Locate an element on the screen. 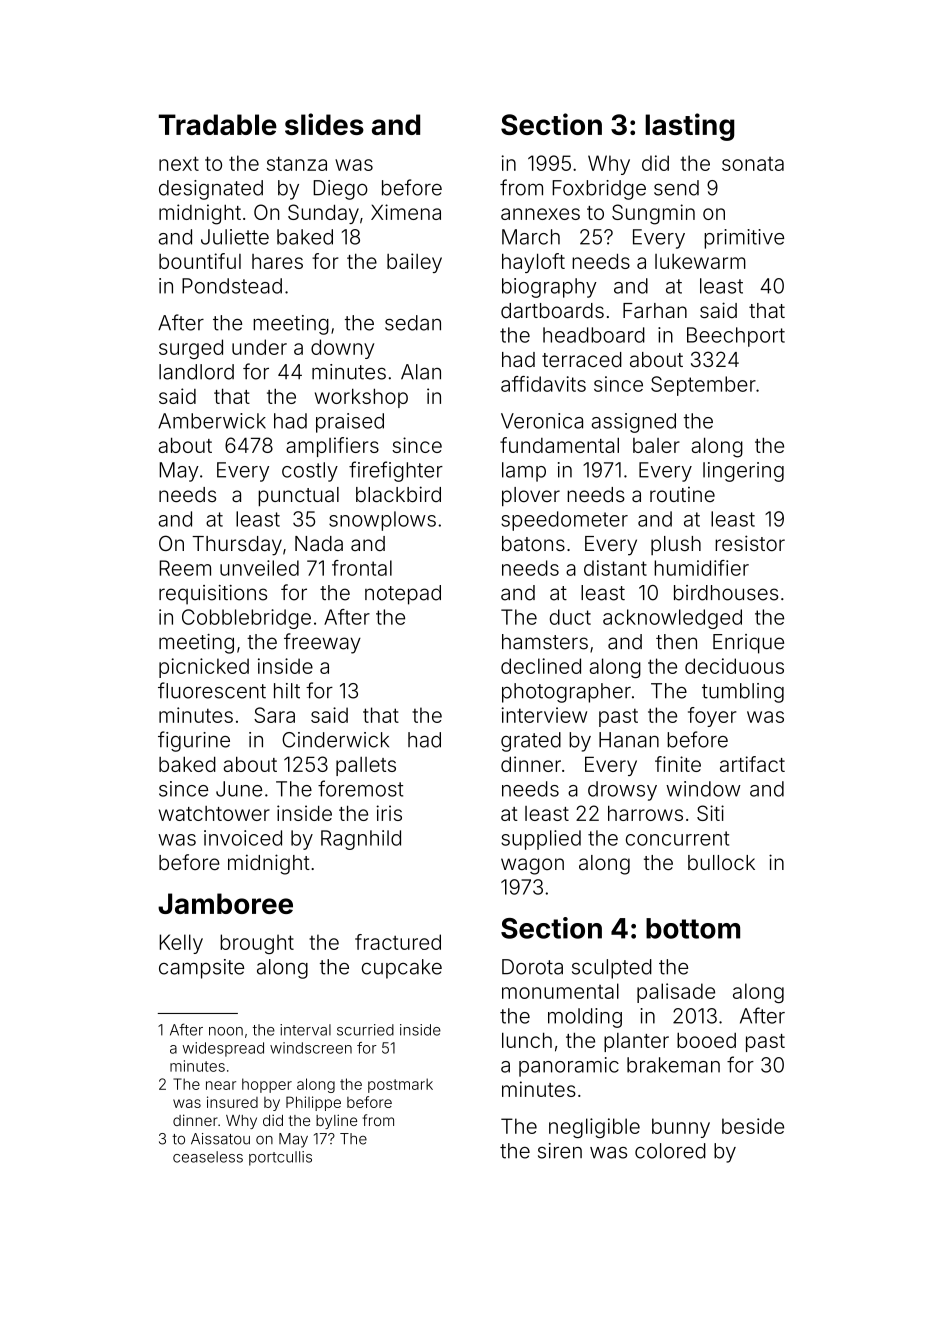  fluorescent is located at coordinates (212, 690).
